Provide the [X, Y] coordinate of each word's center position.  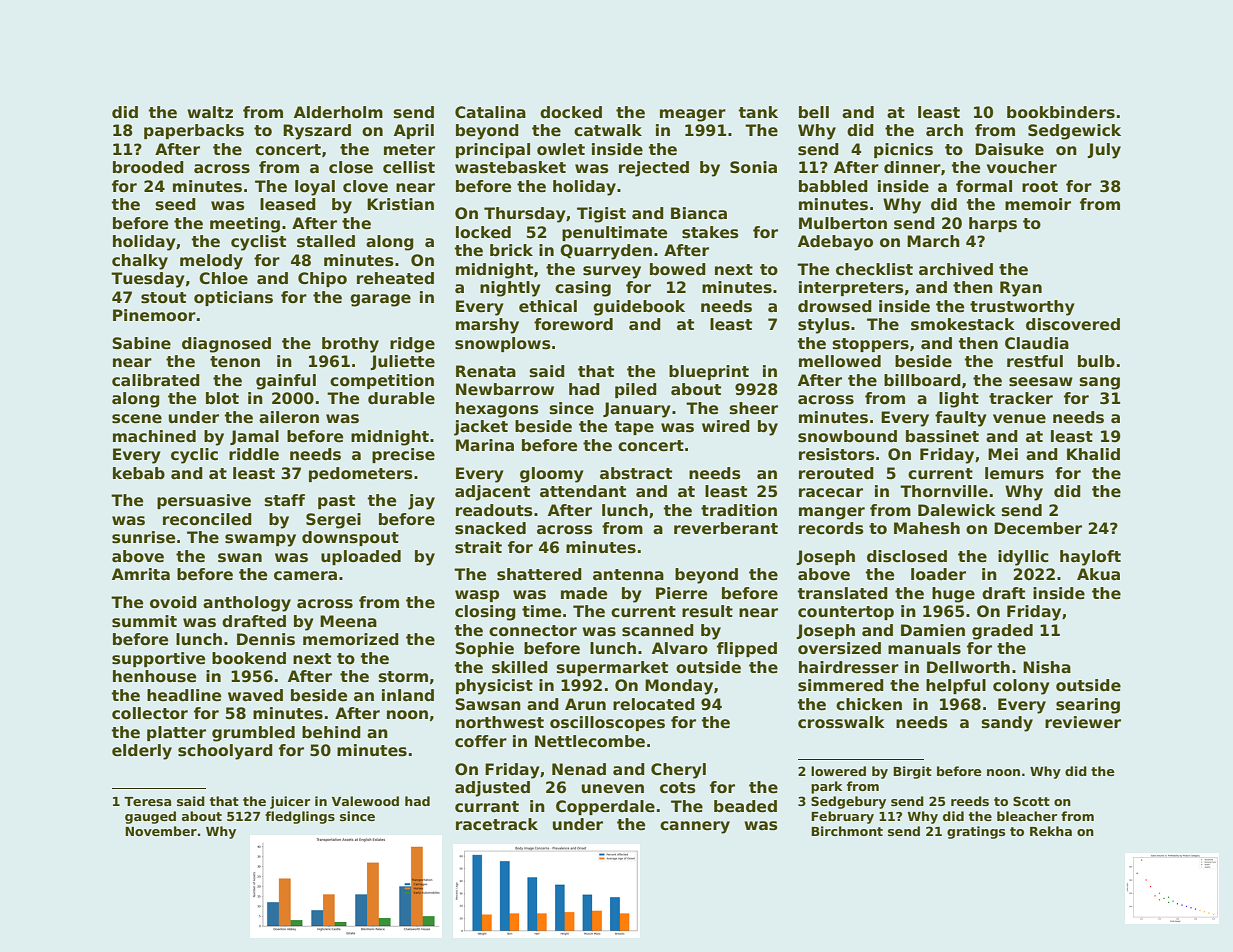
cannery [695, 827]
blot [222, 398]
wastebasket [510, 167]
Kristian [400, 204]
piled [636, 390]
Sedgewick [1074, 132]
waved [255, 695]
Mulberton [843, 223]
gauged [150, 817]
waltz [210, 112]
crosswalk [841, 722]
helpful [956, 686]
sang [1100, 383]
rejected [654, 169]
